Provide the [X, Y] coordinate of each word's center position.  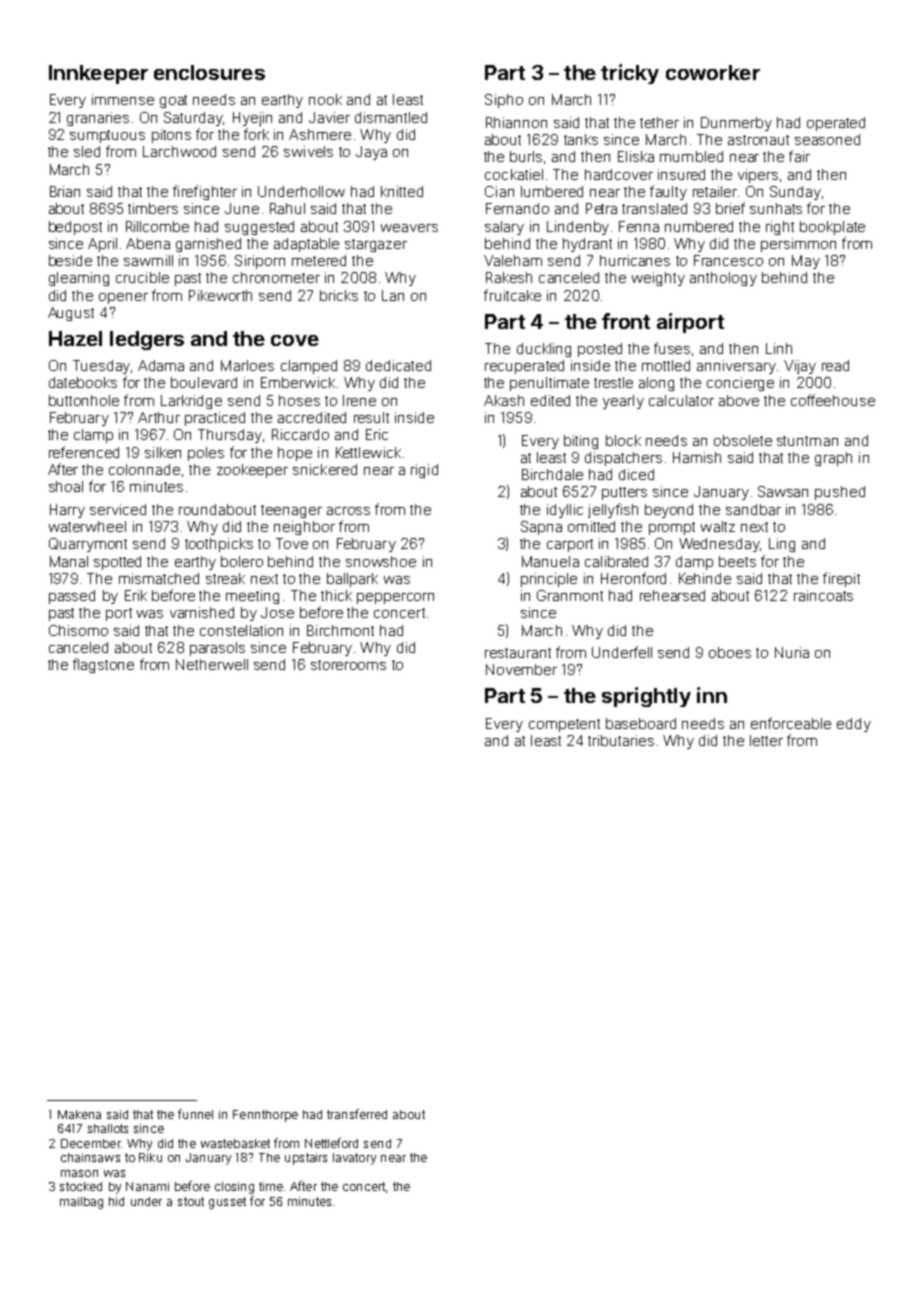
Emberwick [298, 382]
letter [766, 740]
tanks [581, 139]
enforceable [791, 723]
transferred [357, 1114]
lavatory [354, 1159]
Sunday [795, 193]
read [835, 365]
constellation [241, 630]
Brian [65, 191]
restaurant [518, 653]
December [91, 1143]
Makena [79, 1114]
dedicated [398, 365]
